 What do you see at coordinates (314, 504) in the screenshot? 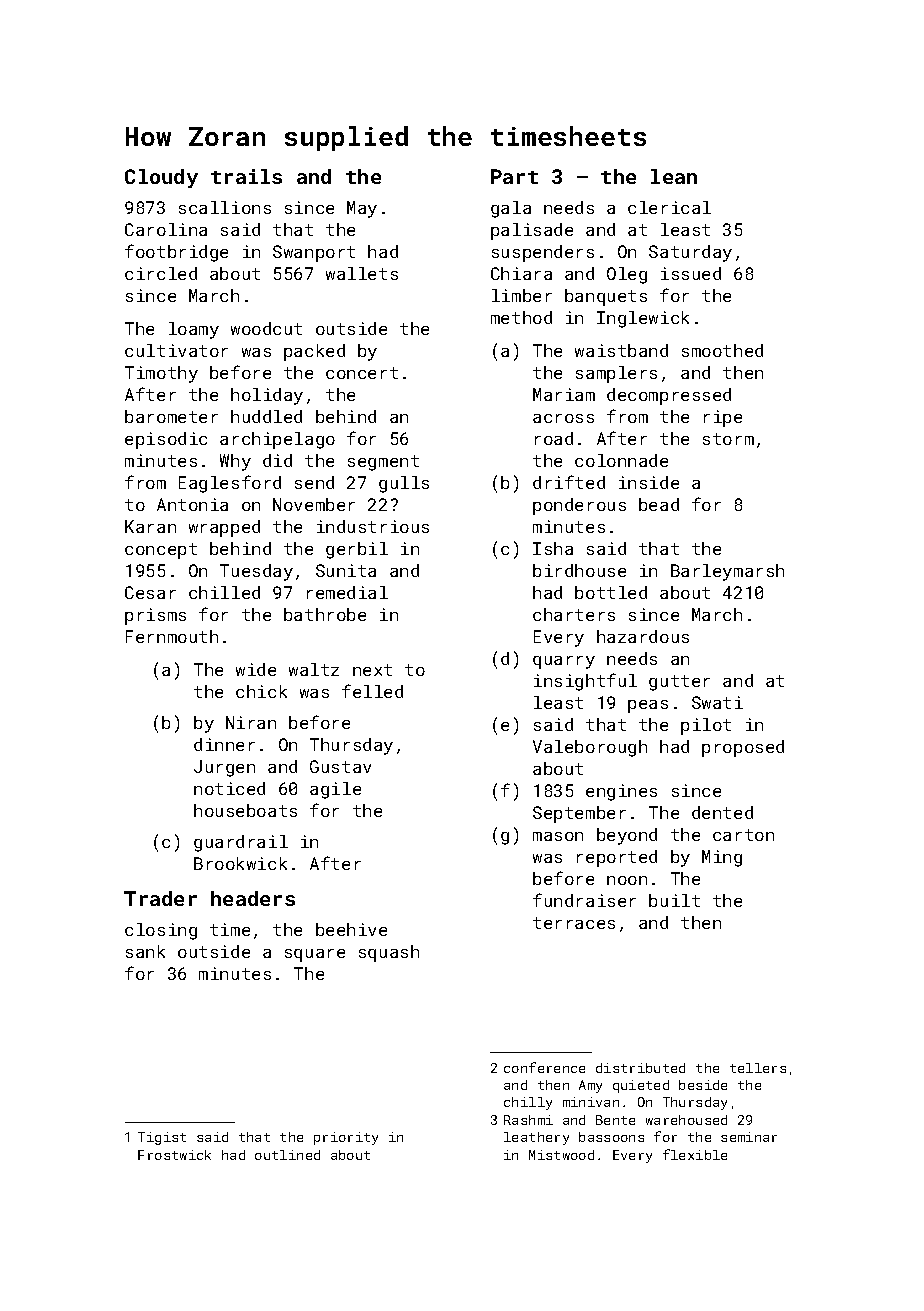
I see `November` at bounding box center [314, 504].
